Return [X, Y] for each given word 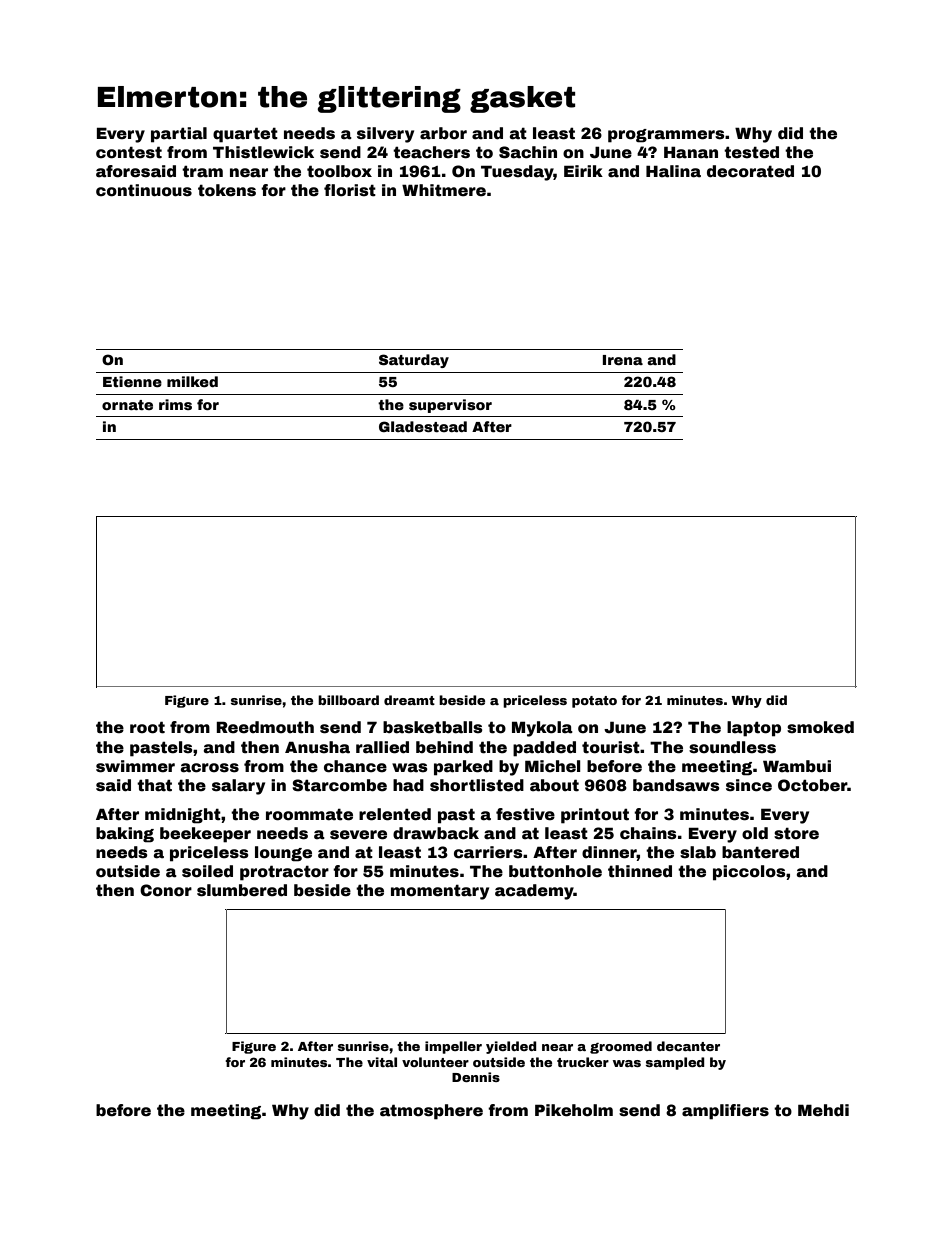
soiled [207, 871]
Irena [623, 360]
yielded [511, 1047]
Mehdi [823, 1110]
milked [192, 381]
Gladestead [423, 426]
